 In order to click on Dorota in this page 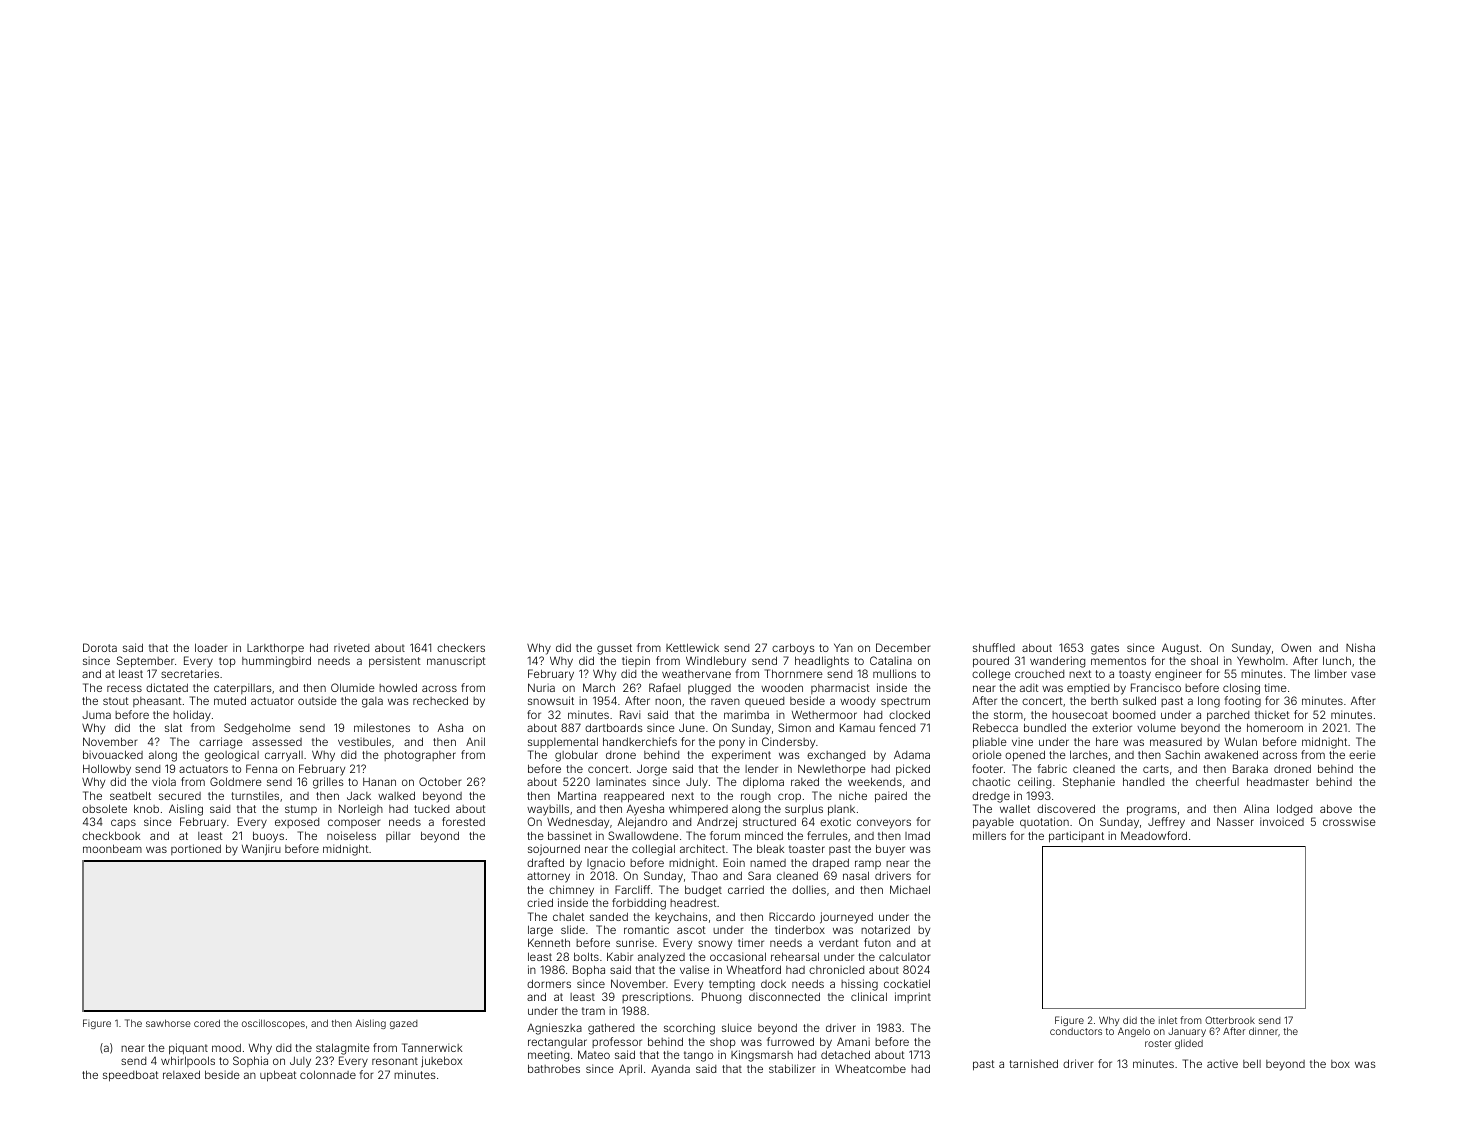, I will do `click(100, 647)`.
